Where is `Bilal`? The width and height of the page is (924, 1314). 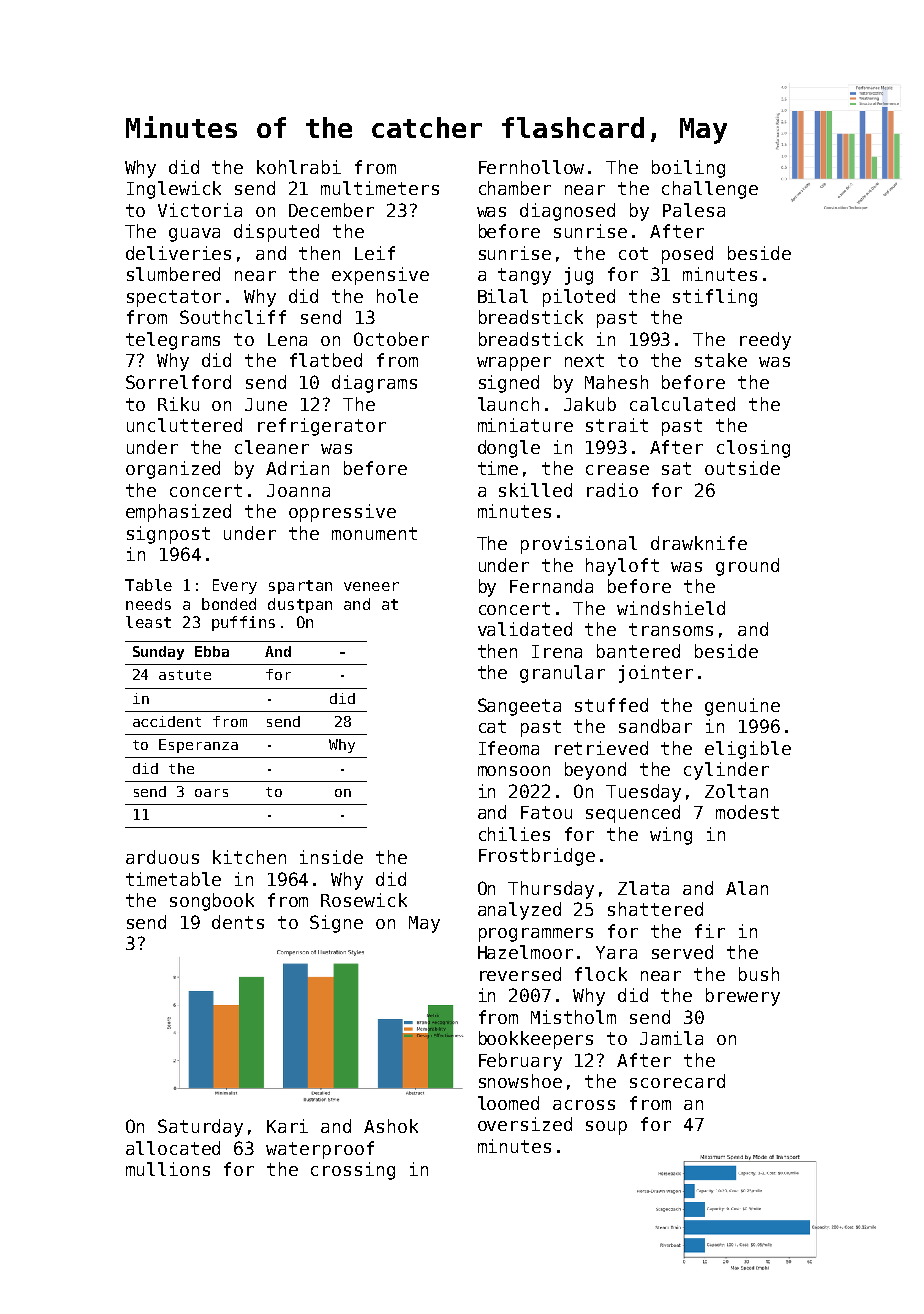
Bilal is located at coordinates (503, 296).
